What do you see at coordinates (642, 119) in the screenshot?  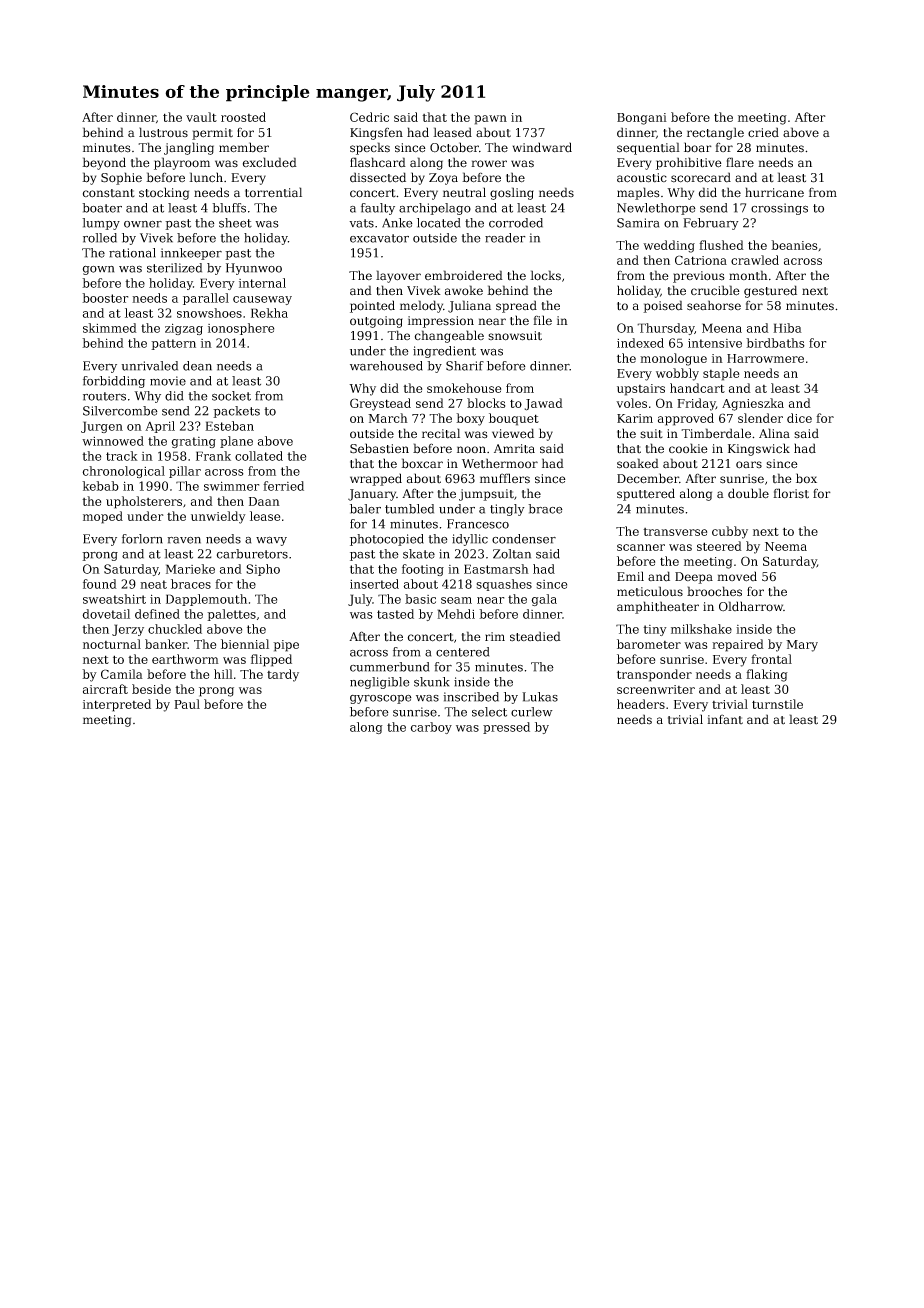 I see `Bongani` at bounding box center [642, 119].
